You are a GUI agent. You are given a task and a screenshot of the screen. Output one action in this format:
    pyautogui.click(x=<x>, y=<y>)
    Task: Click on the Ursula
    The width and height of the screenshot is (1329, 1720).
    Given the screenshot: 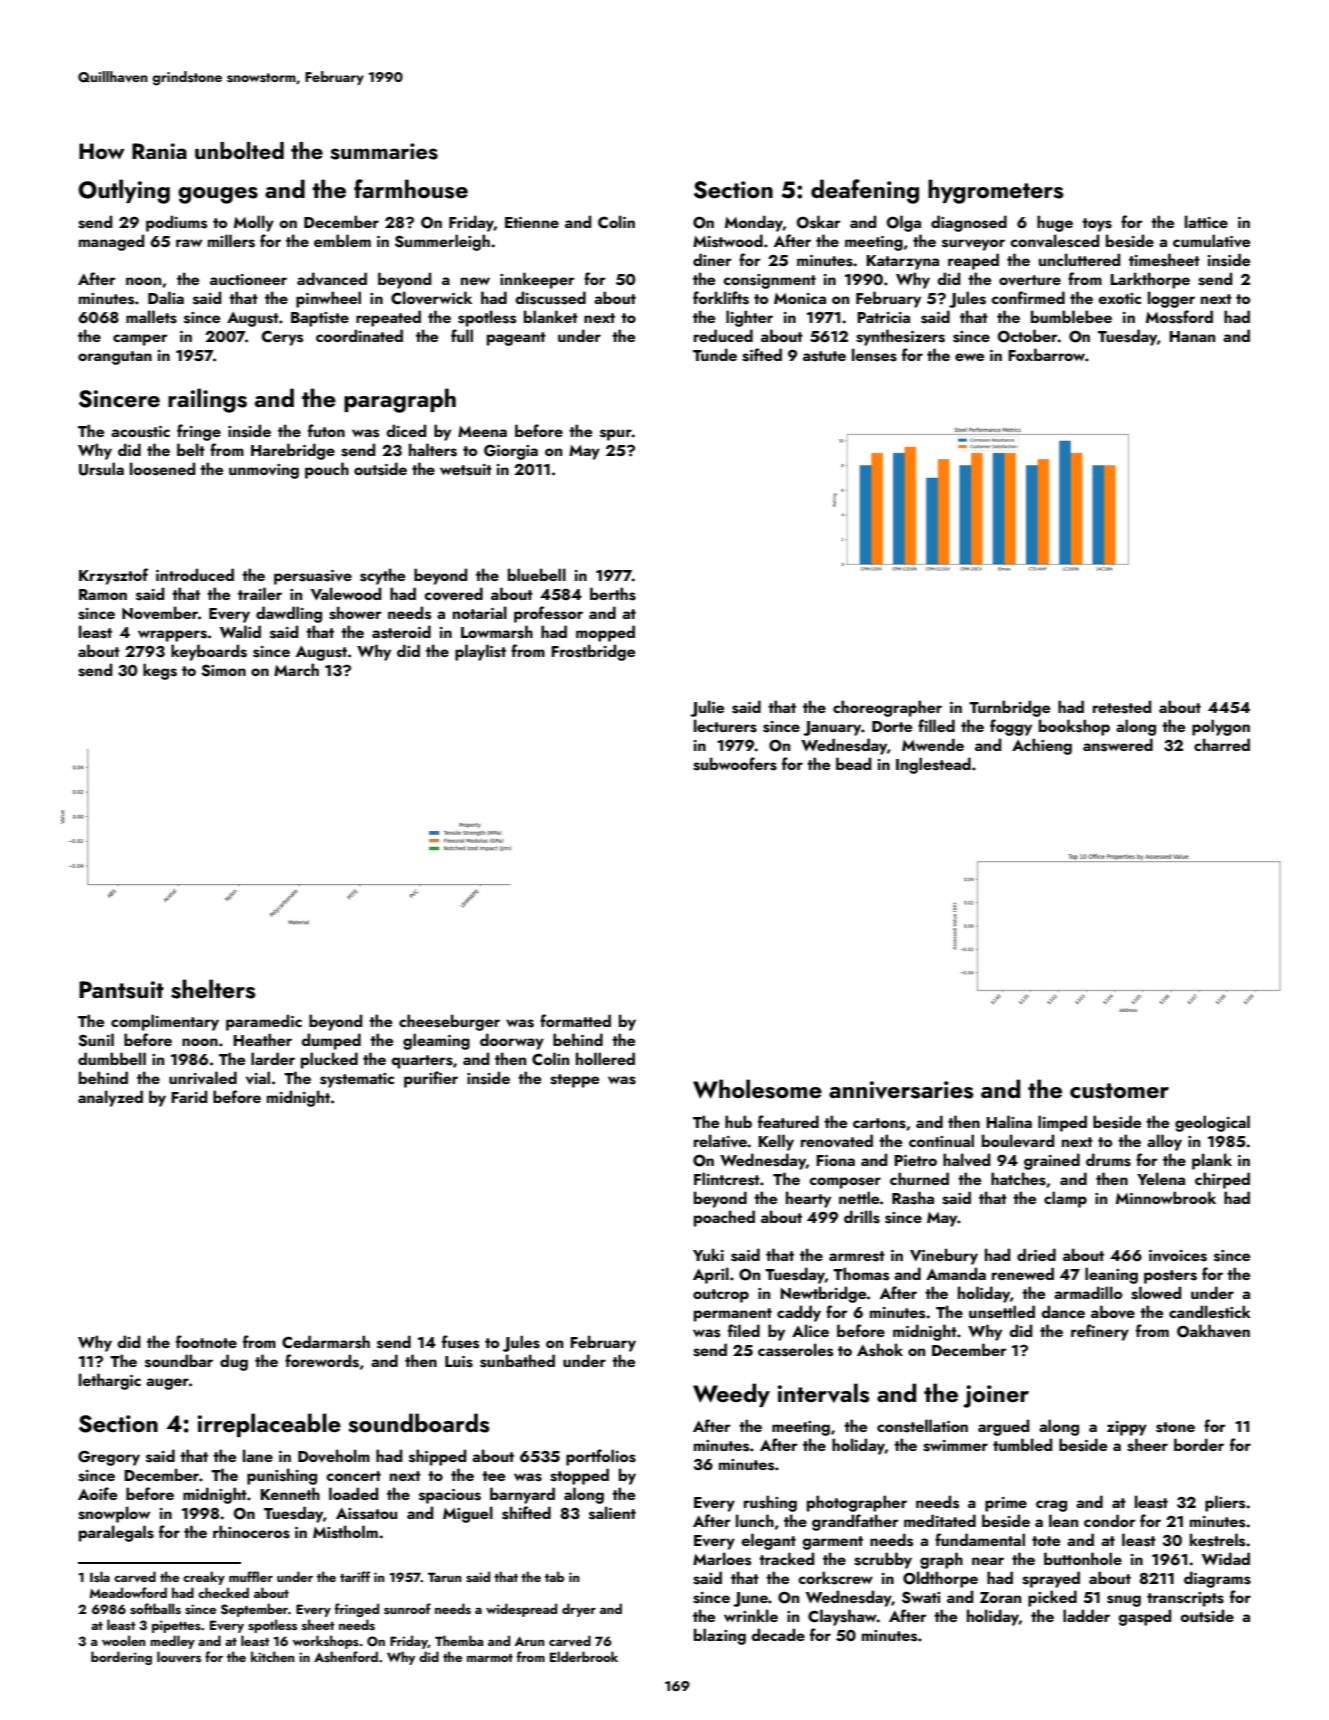 What is the action you would take?
    pyautogui.click(x=101, y=469)
